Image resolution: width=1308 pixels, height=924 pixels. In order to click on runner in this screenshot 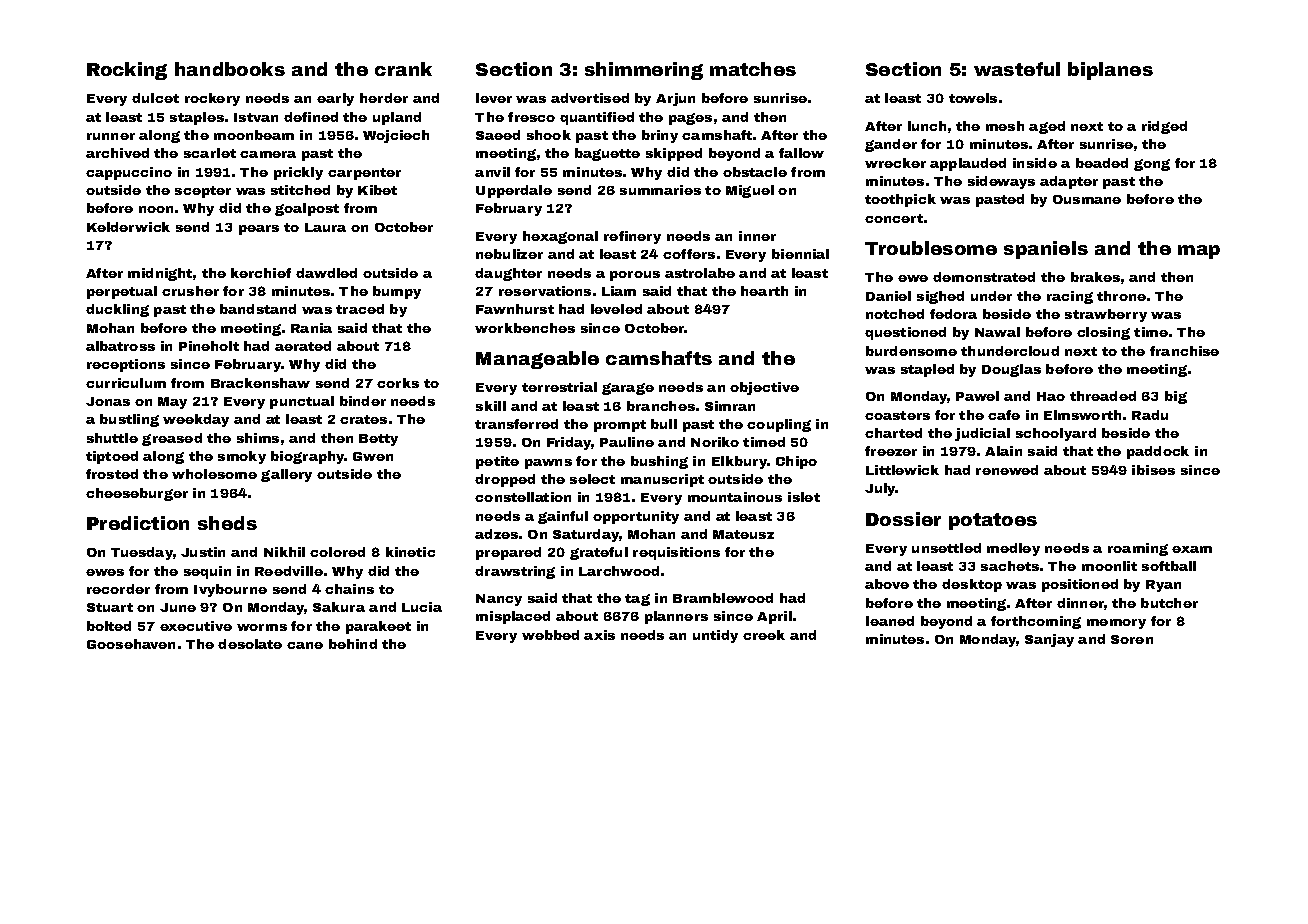, I will do `click(111, 136)`.
